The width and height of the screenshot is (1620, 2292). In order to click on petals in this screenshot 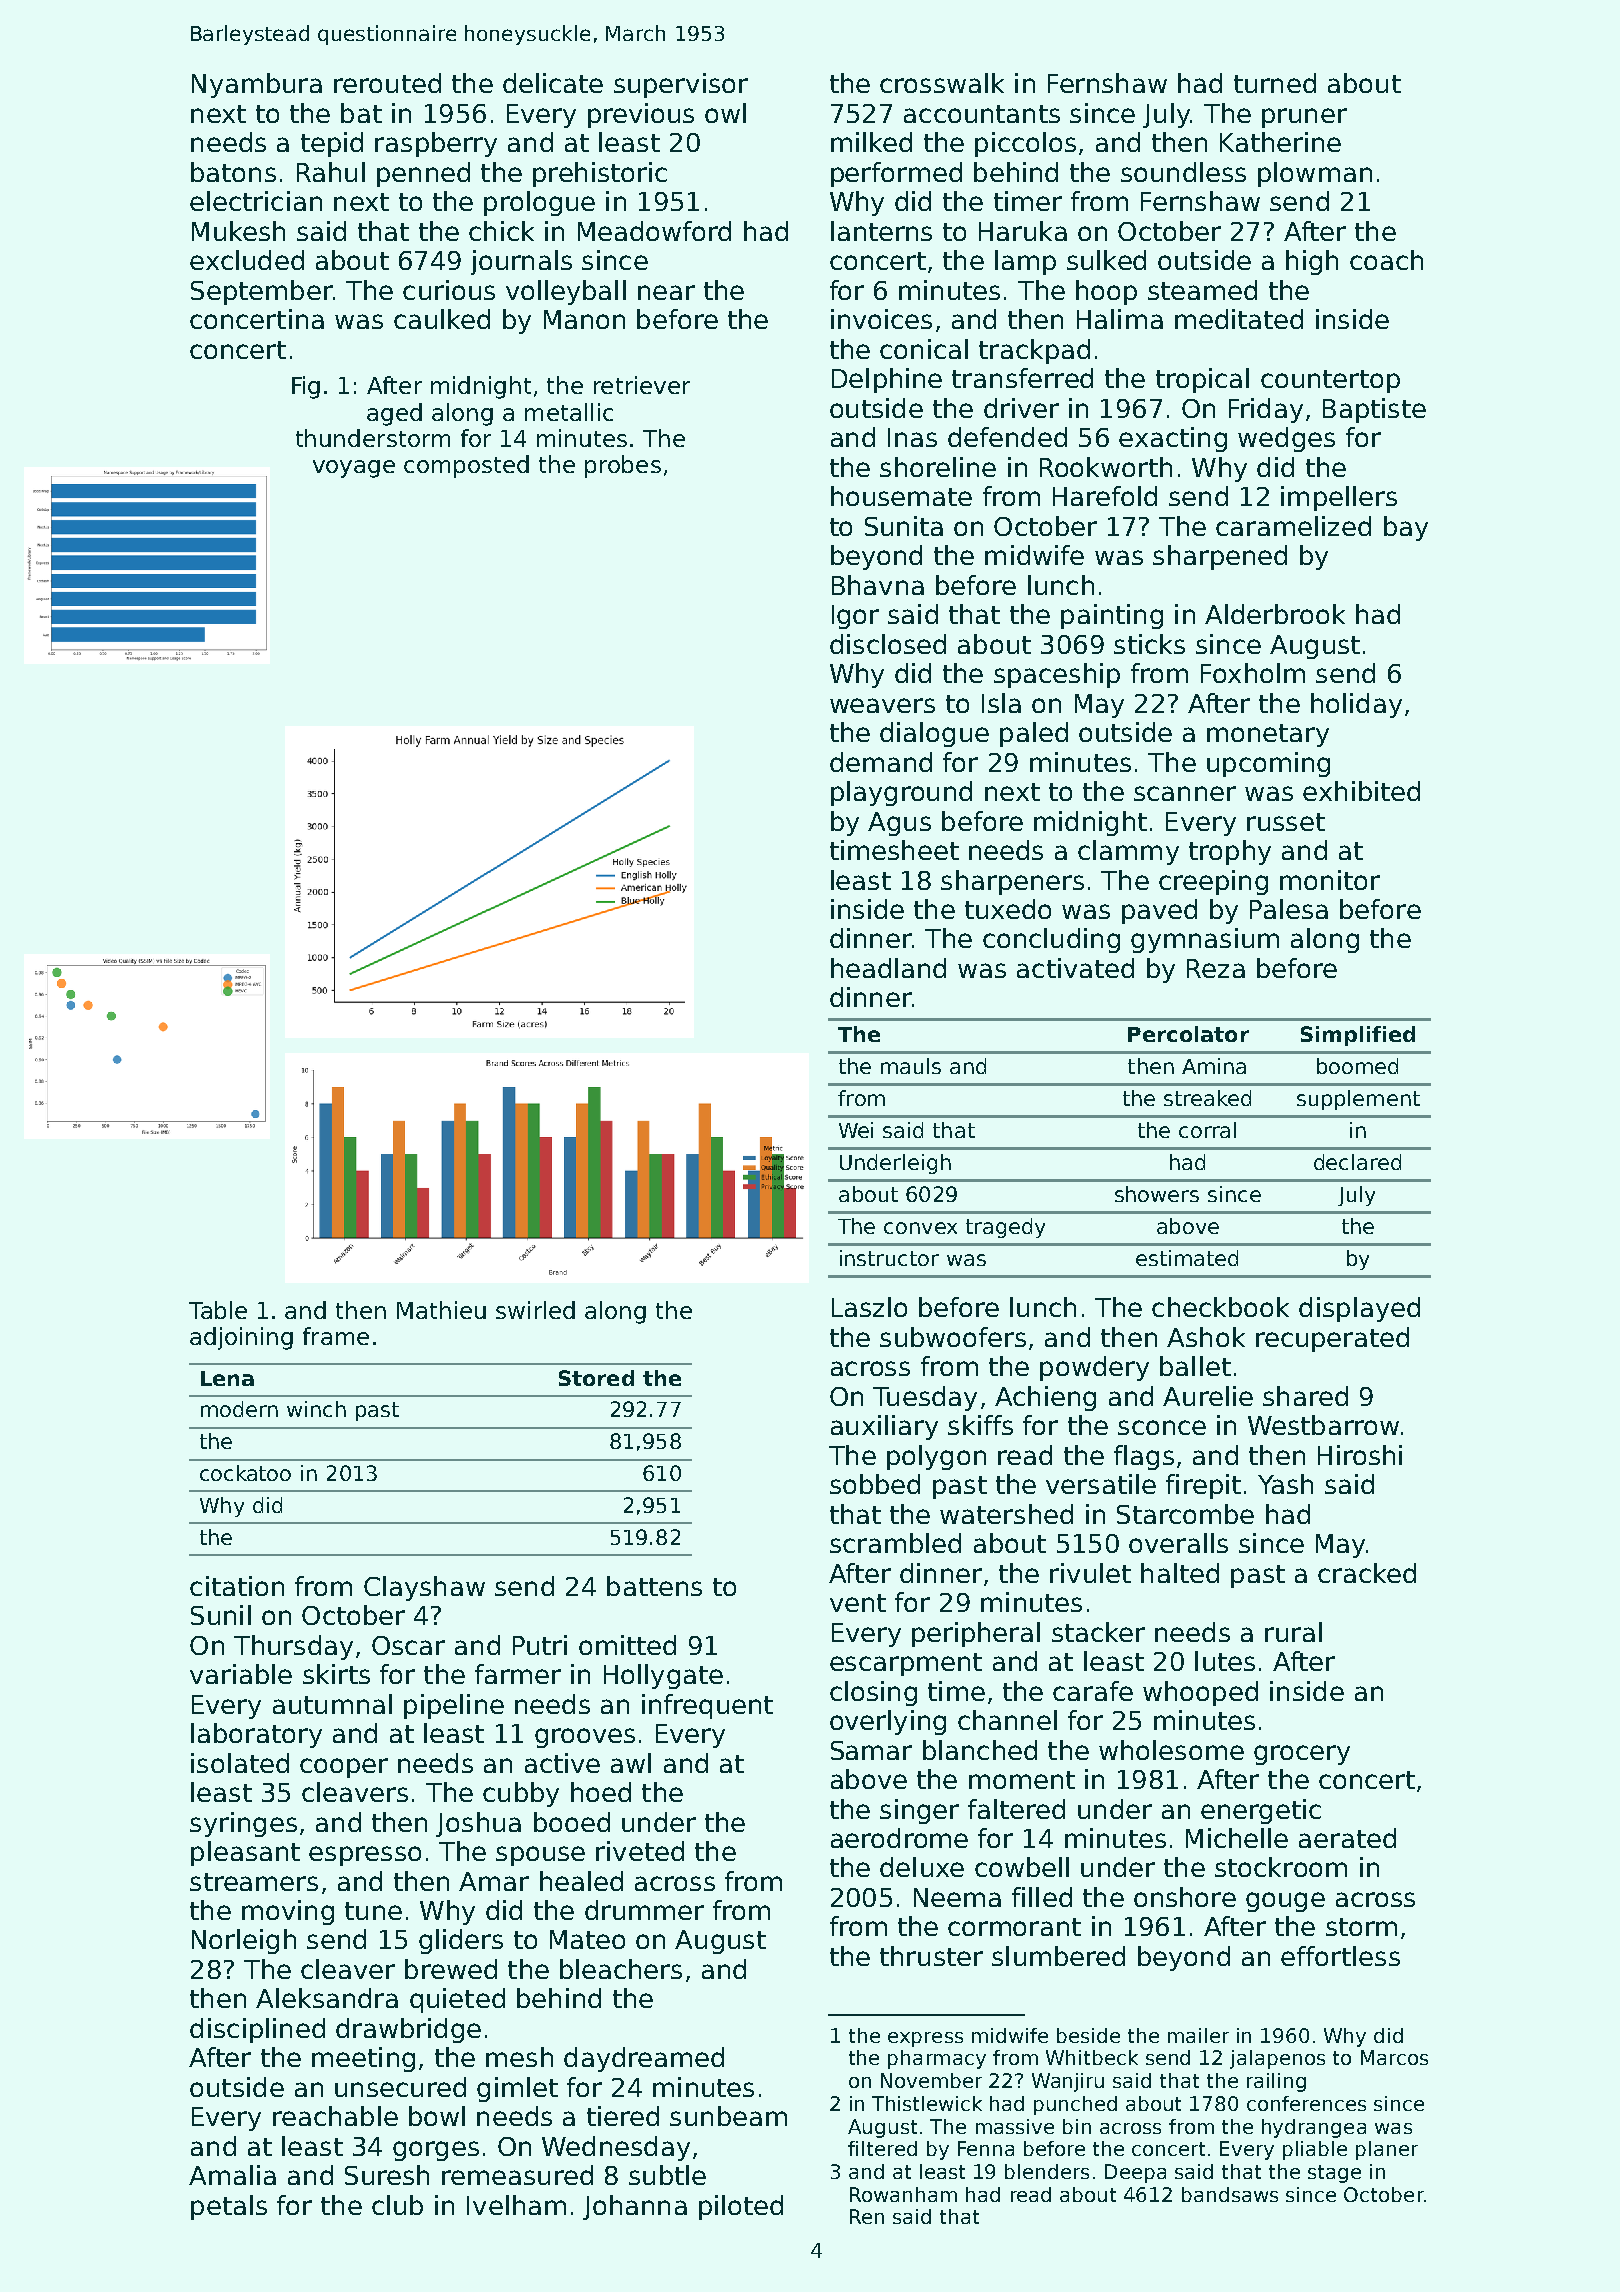, I will do `click(229, 2207)`.
